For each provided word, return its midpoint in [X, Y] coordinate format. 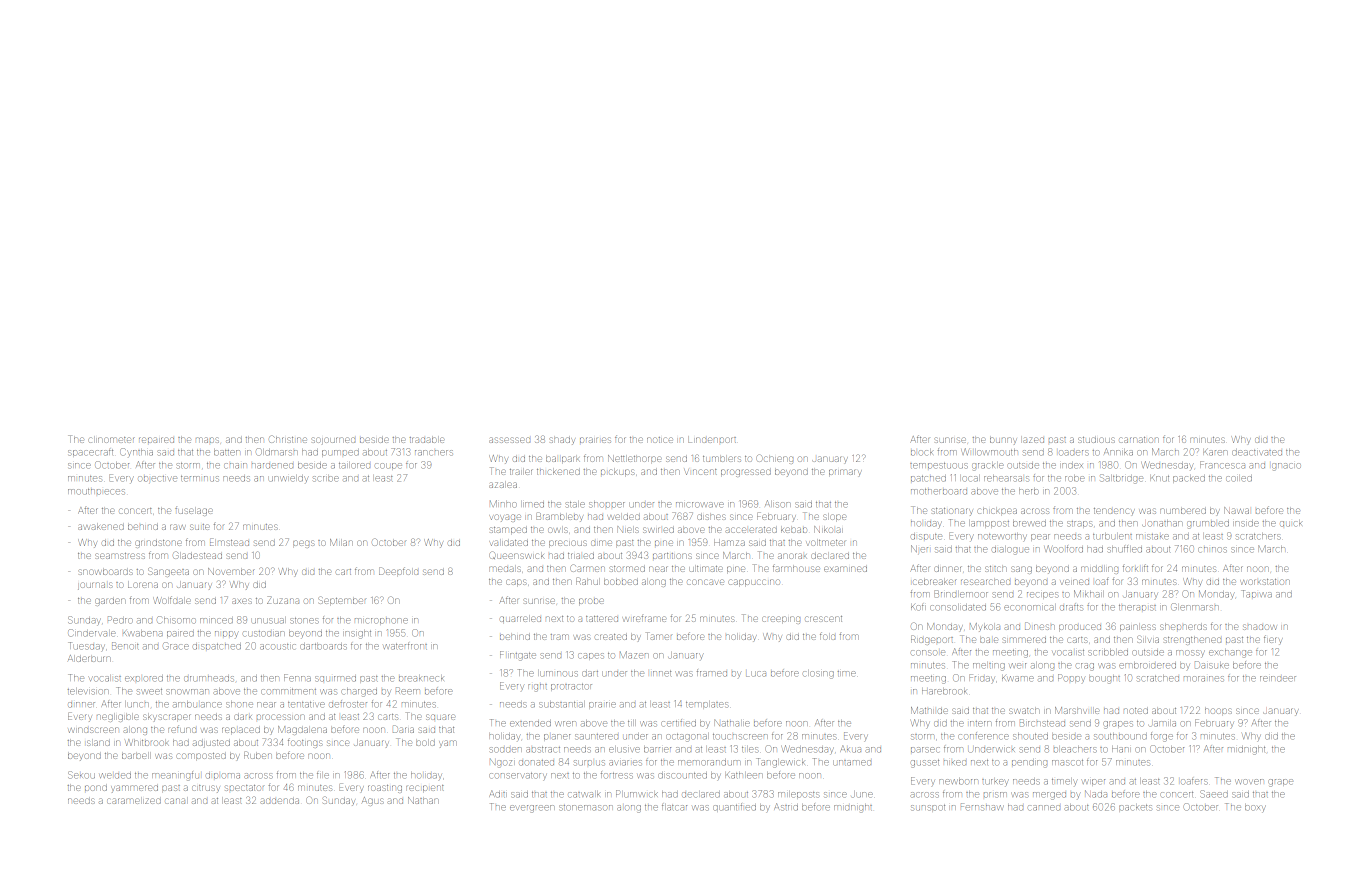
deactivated [1257, 453]
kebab [794, 530]
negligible [117, 718]
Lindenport [712, 440]
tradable [427, 440]
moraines [1204, 679]
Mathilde [929, 710]
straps [1079, 524]
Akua [850, 749]
